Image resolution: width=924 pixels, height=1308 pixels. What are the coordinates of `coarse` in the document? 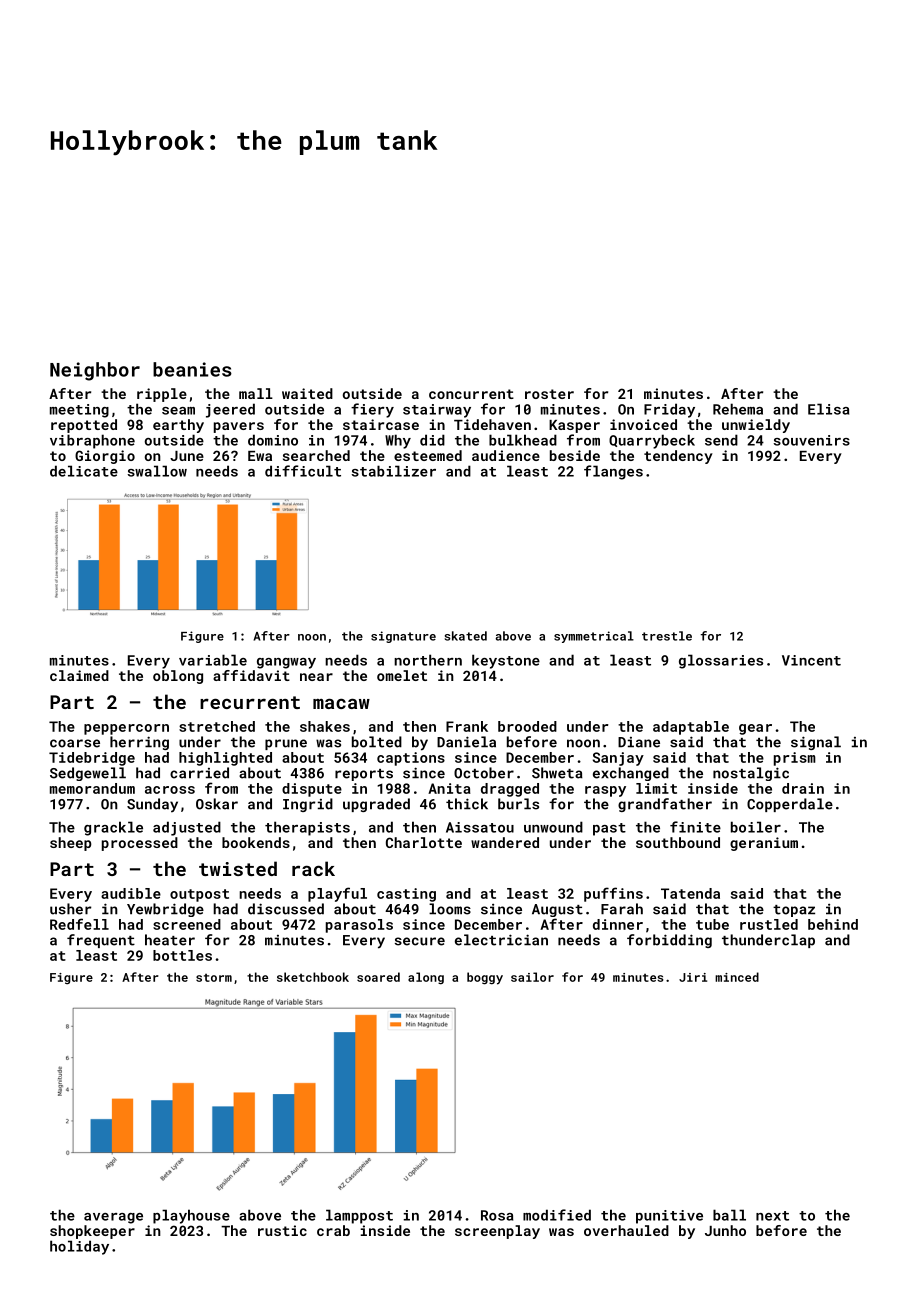 It's located at (75, 743).
